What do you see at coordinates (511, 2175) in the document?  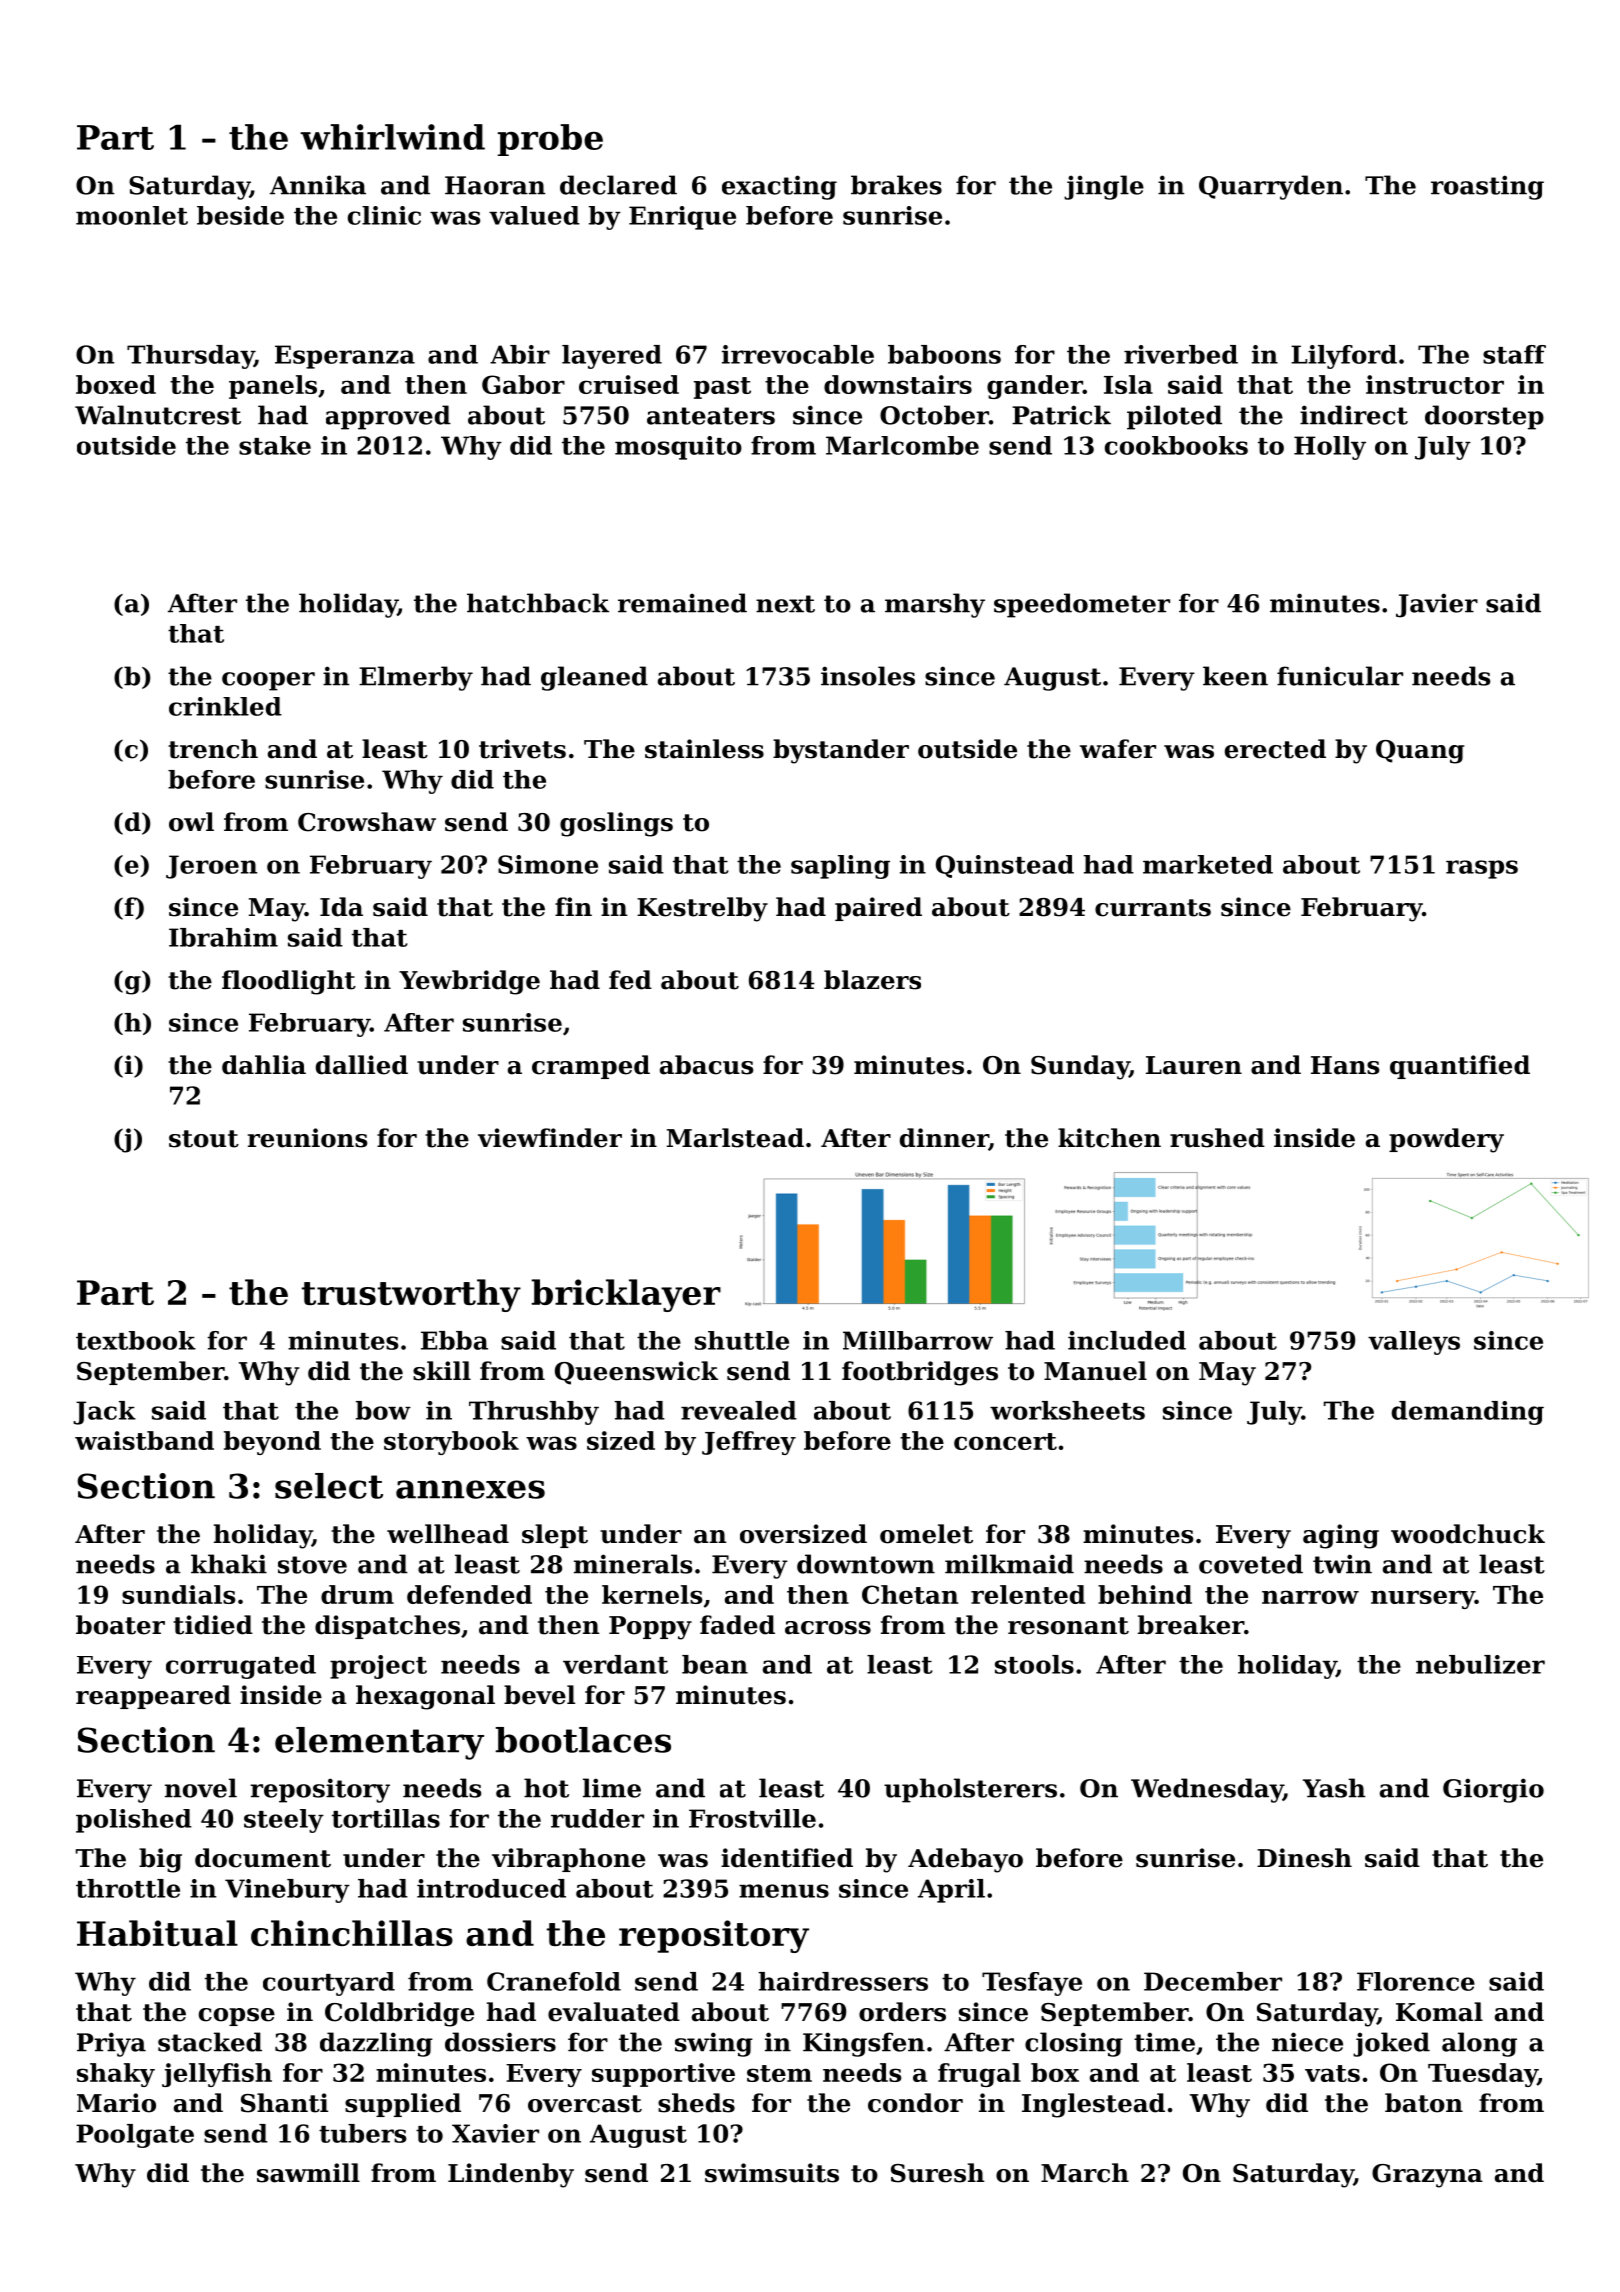 I see `Lindenby` at bounding box center [511, 2175].
